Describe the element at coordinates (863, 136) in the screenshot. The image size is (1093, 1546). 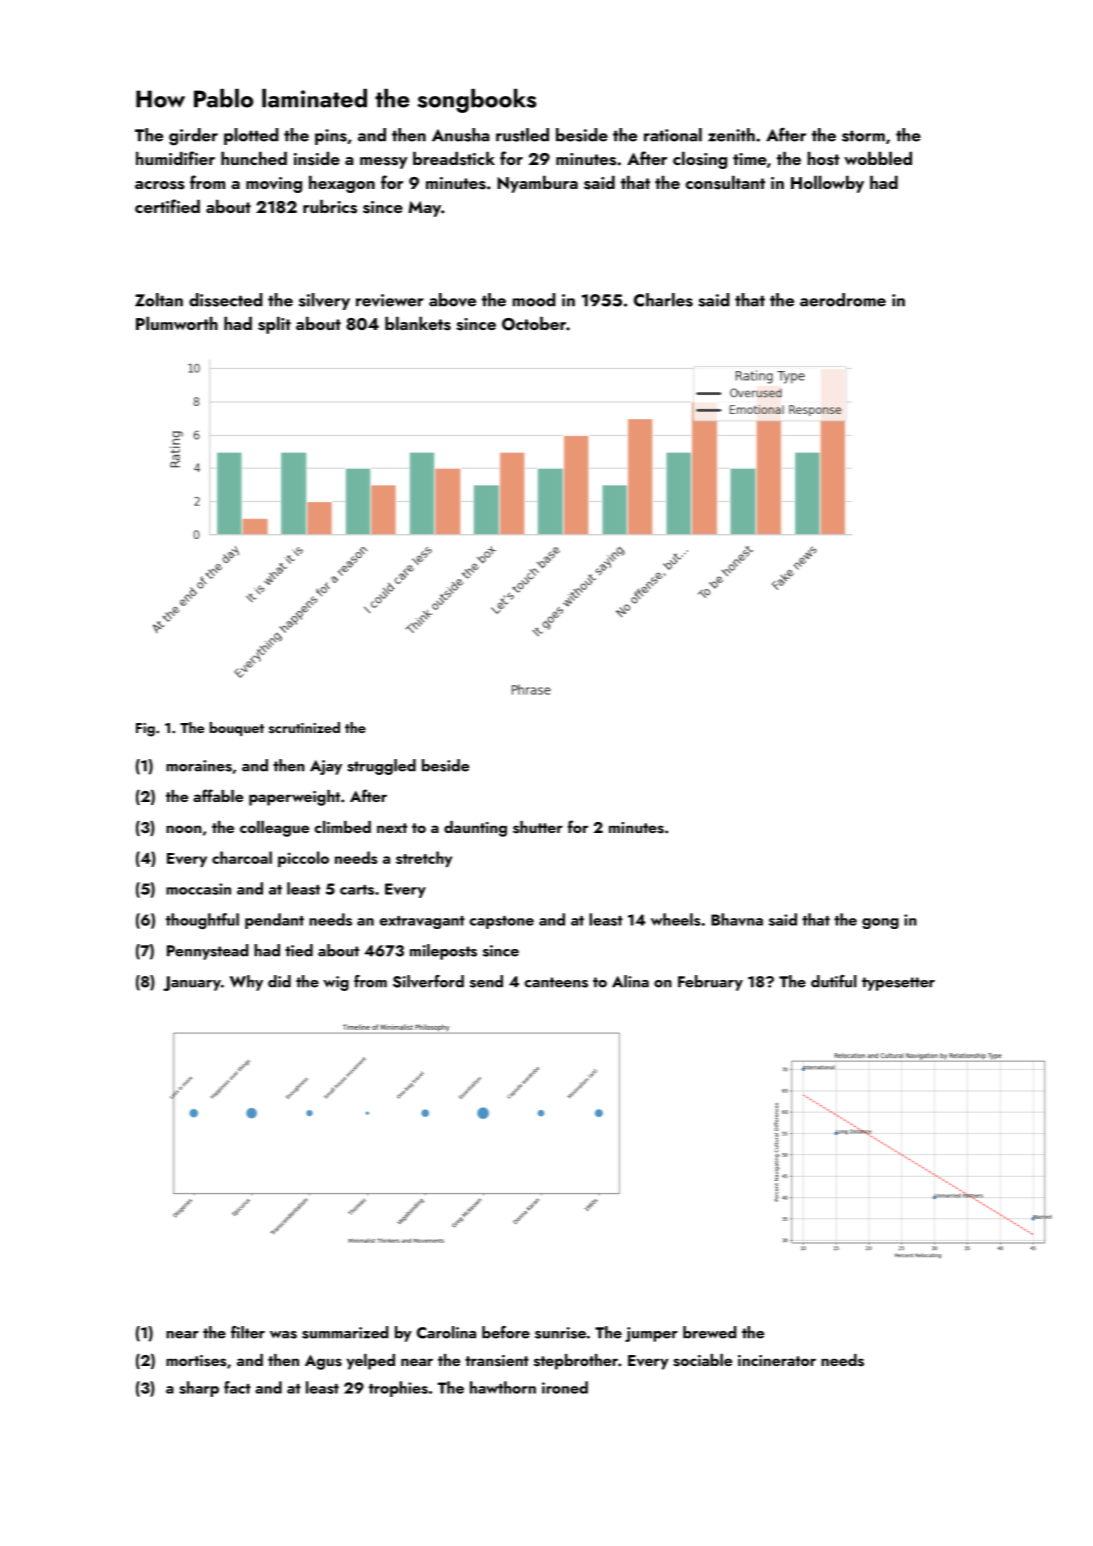
I see `storm` at that location.
